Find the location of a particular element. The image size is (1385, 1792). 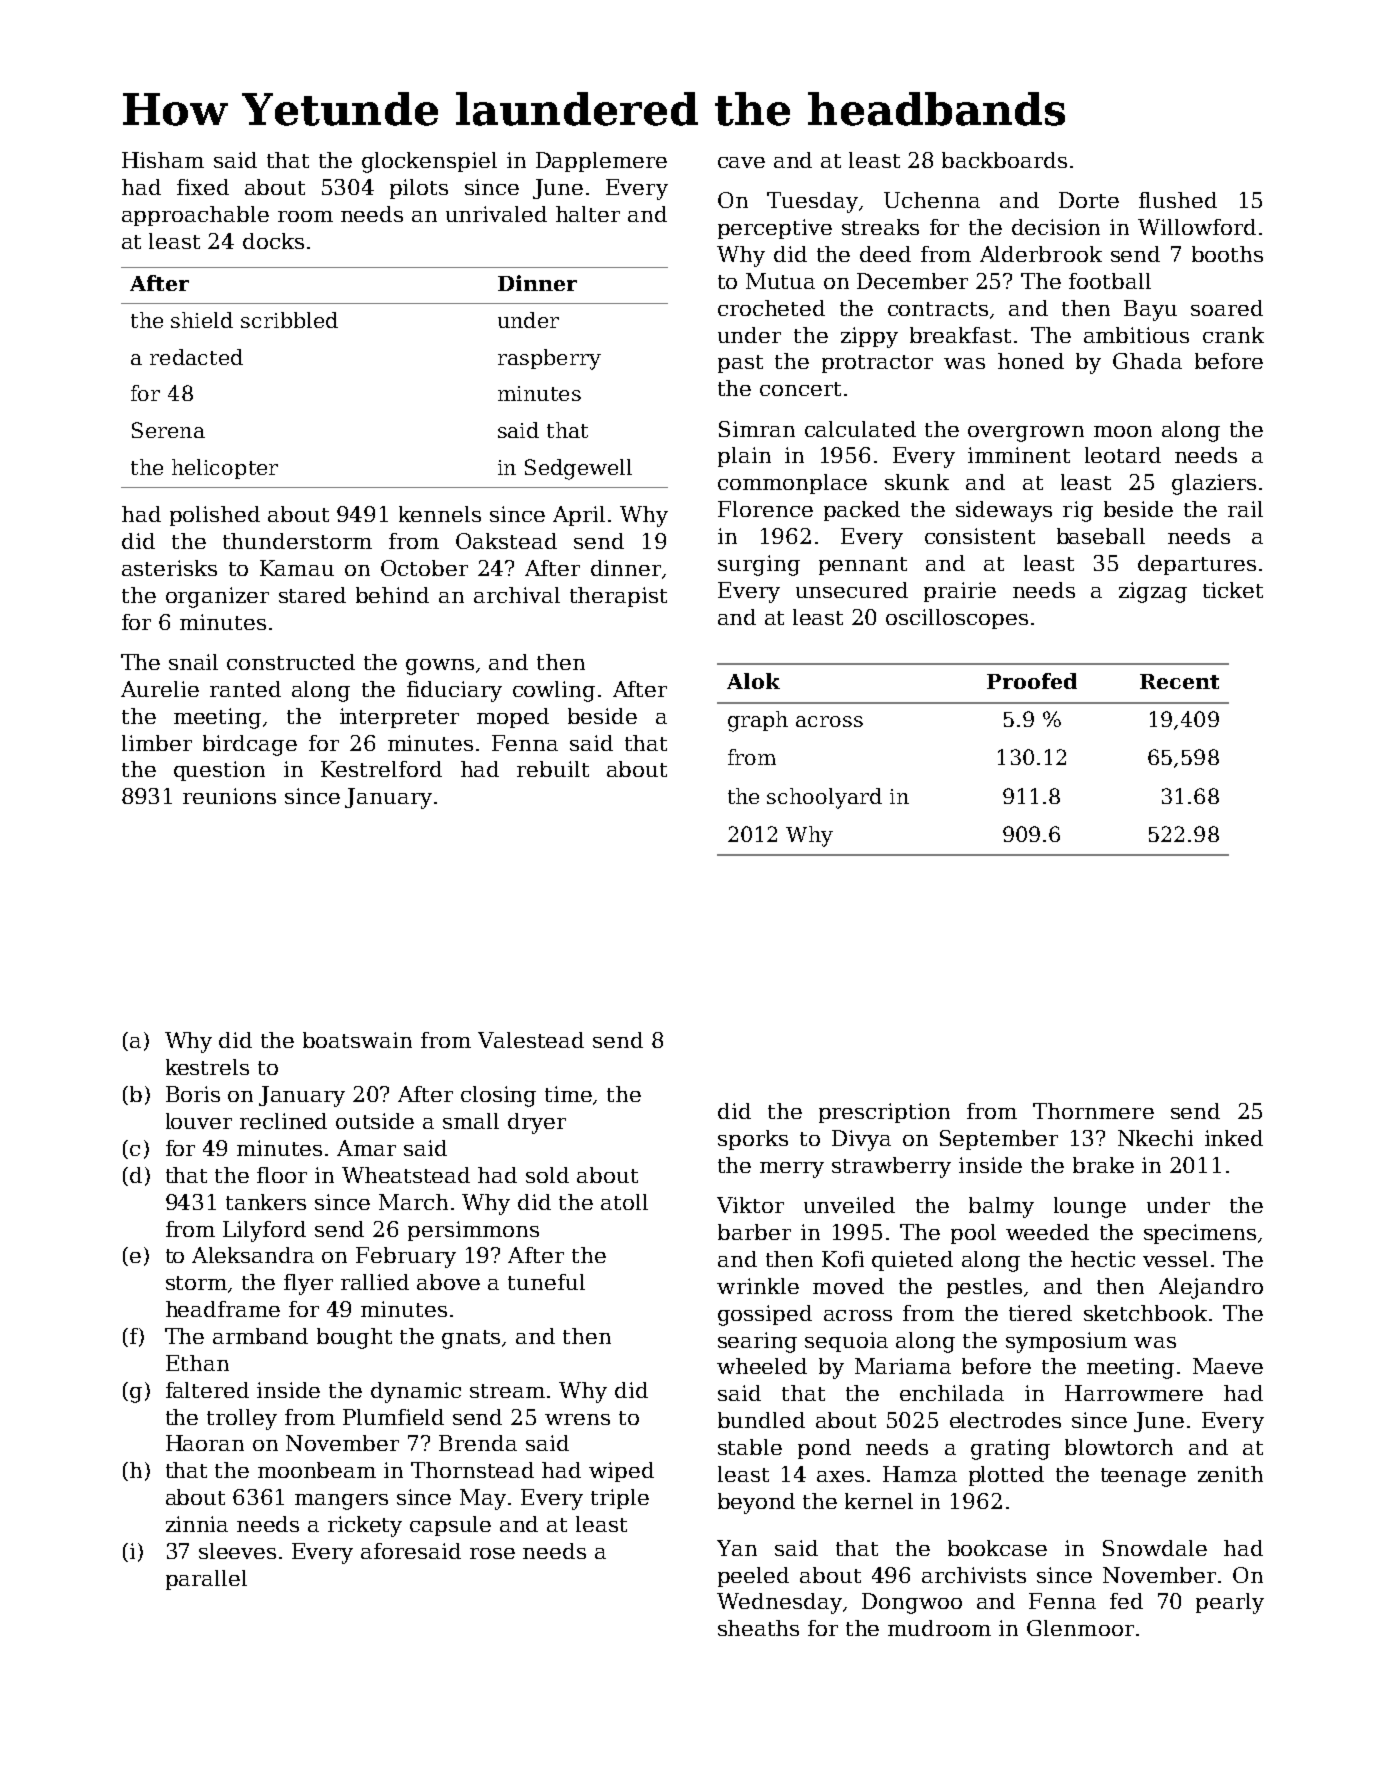

glockenspiel is located at coordinates (429, 162).
